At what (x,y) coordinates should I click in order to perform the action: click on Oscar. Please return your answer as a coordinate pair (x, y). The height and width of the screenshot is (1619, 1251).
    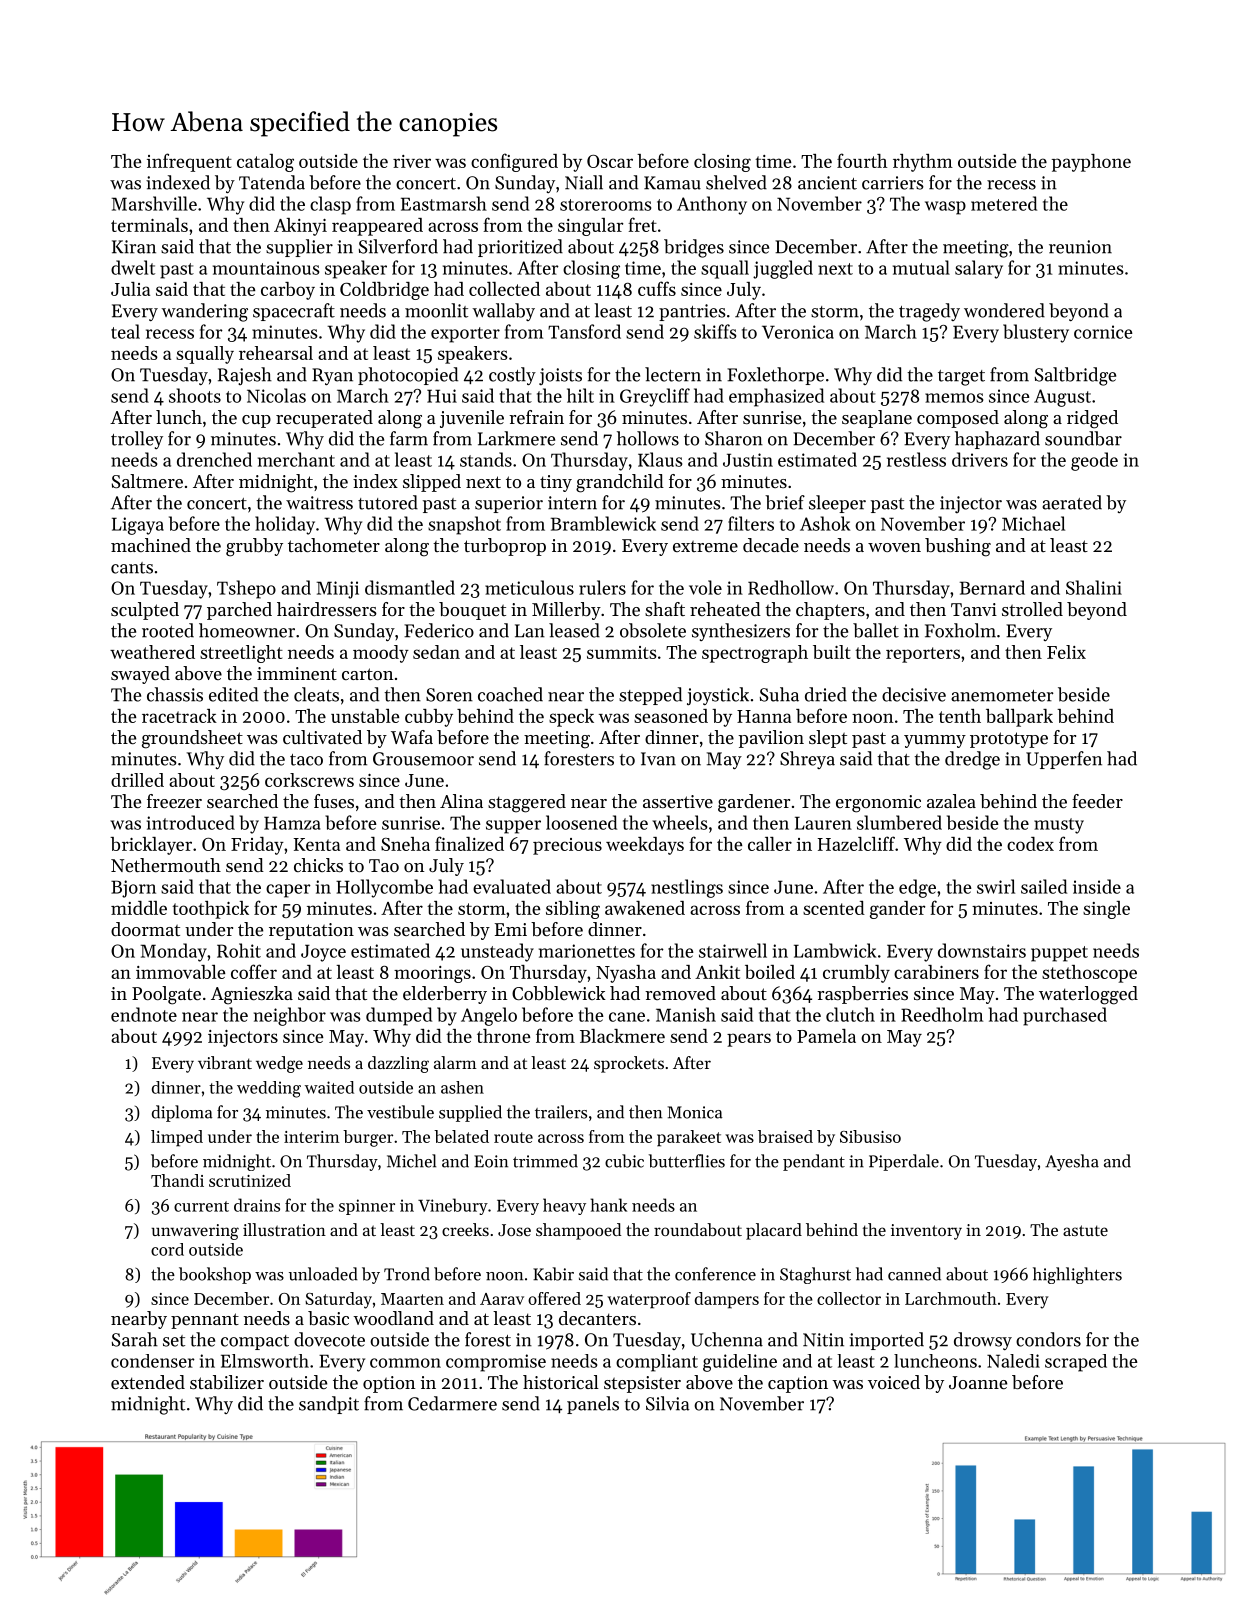
    Looking at the image, I should click on (610, 161).
